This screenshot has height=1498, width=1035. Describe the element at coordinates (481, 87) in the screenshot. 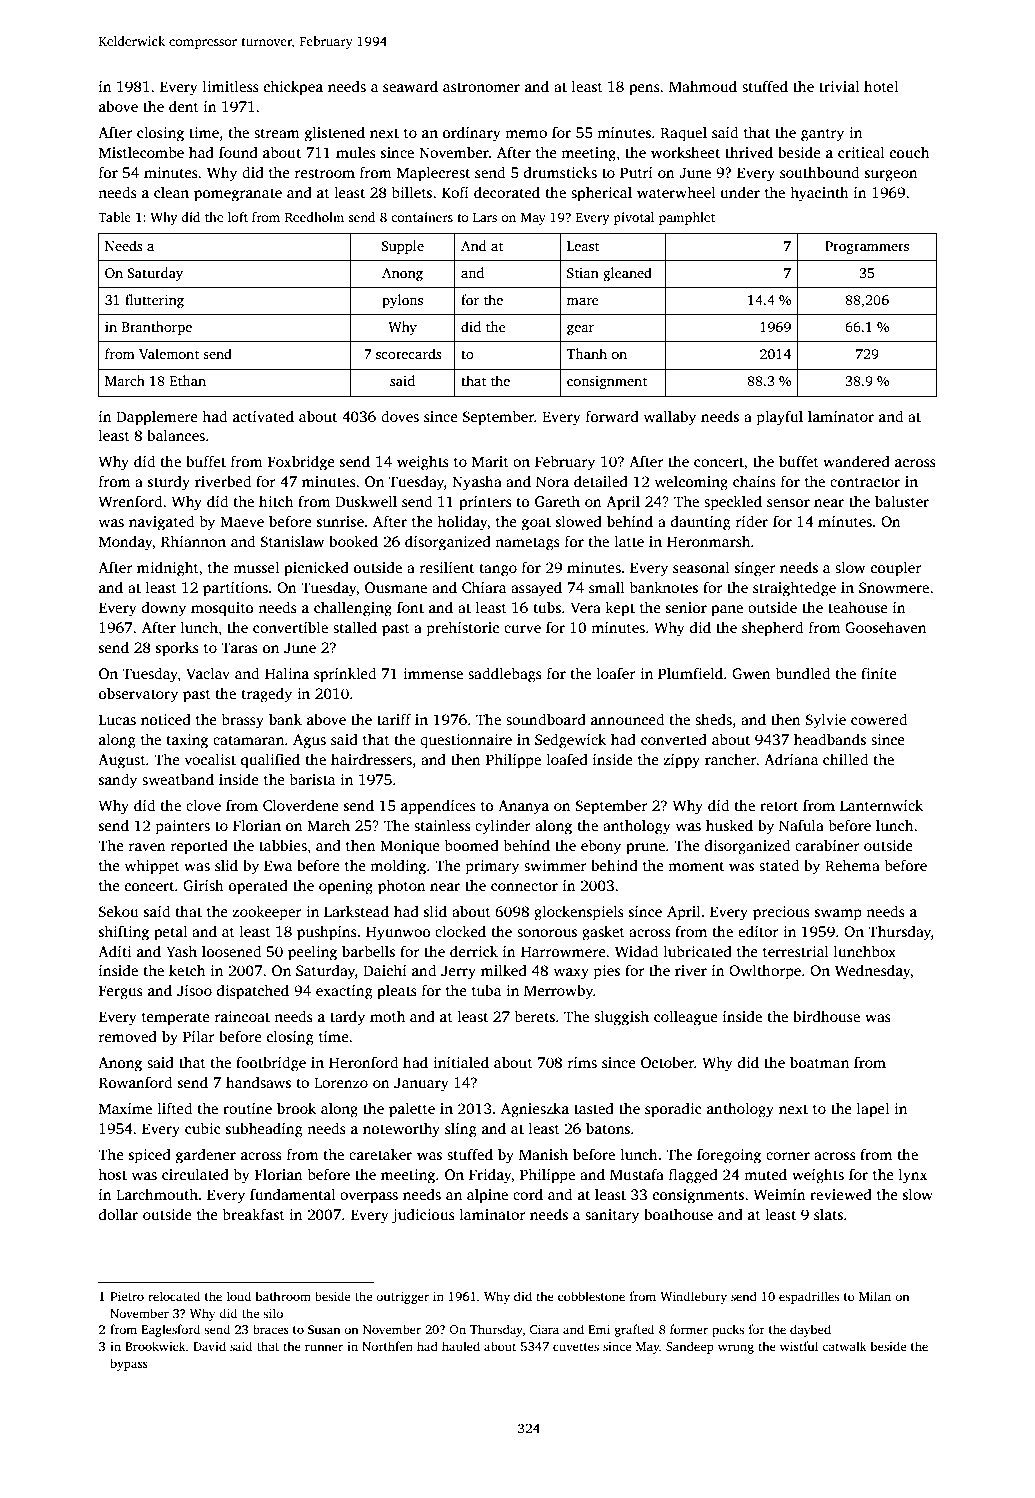

I see `astronomer` at that location.
